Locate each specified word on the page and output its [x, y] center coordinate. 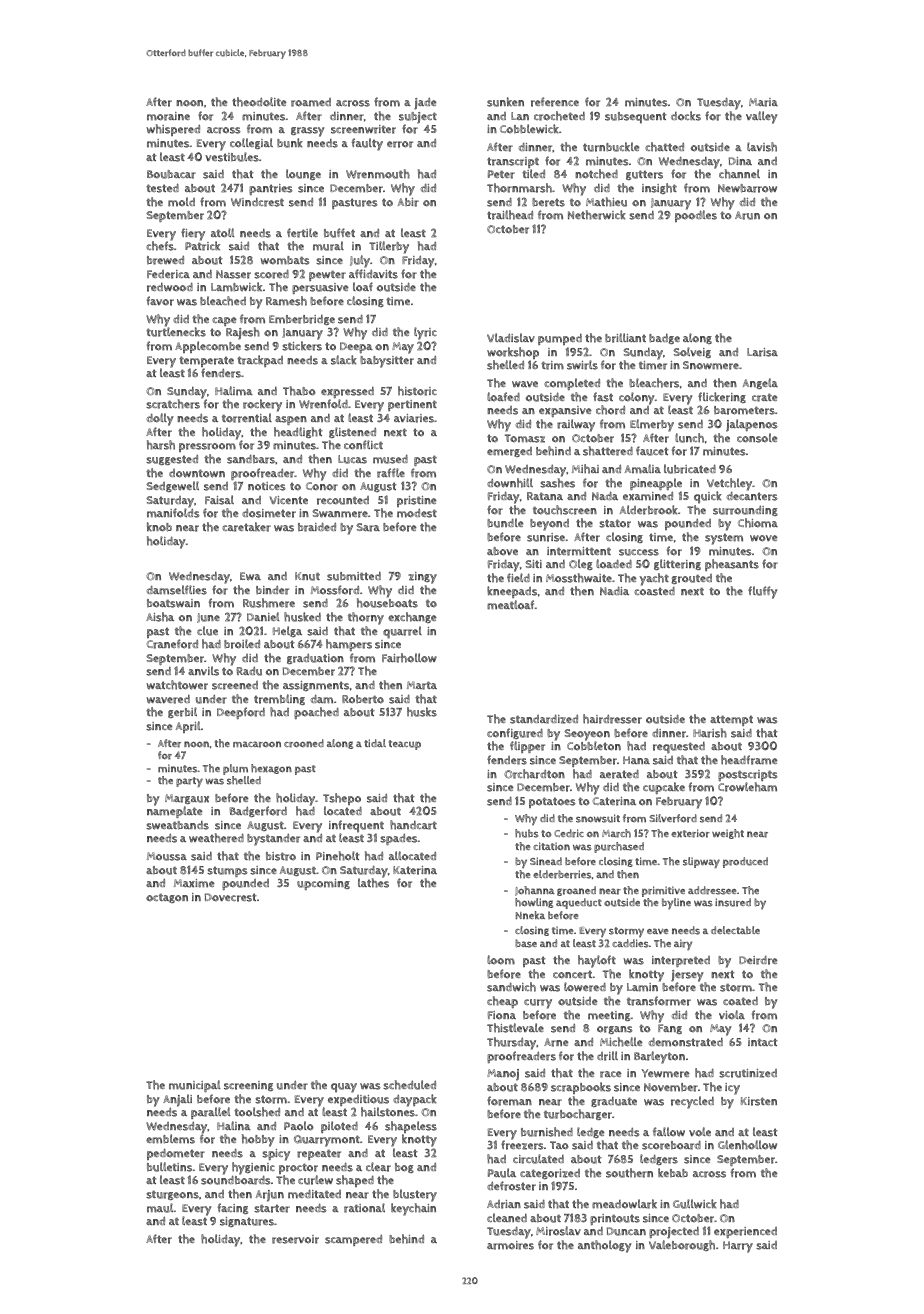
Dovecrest [231, 897]
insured [733, 902]
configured [515, 733]
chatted [664, 147]
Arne [556, 1042]
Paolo [299, 1126]
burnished [547, 1132]
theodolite [259, 102]
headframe [749, 760]
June [208, 618]
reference [555, 102]
